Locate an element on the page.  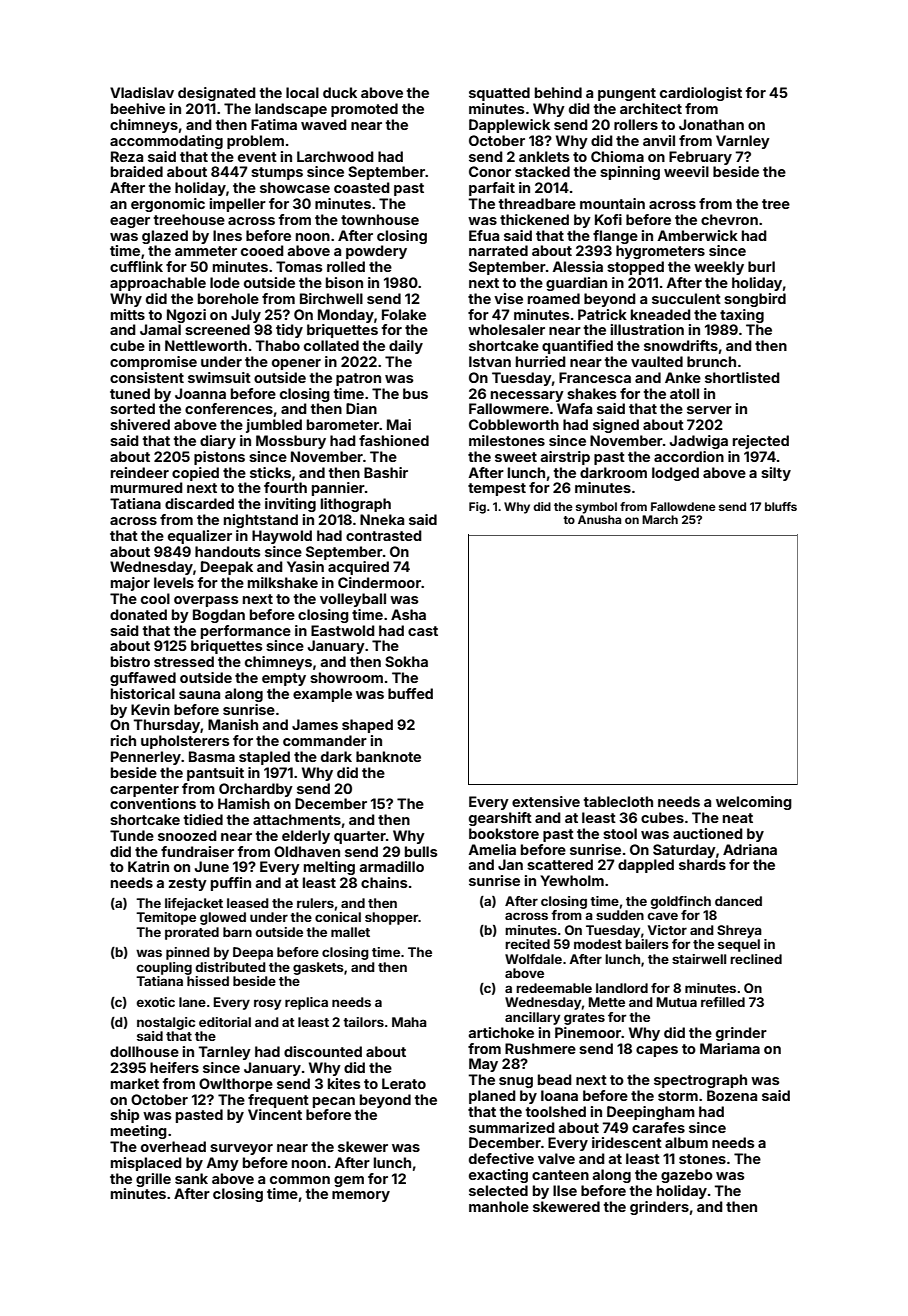
tablecloth is located at coordinates (618, 801).
